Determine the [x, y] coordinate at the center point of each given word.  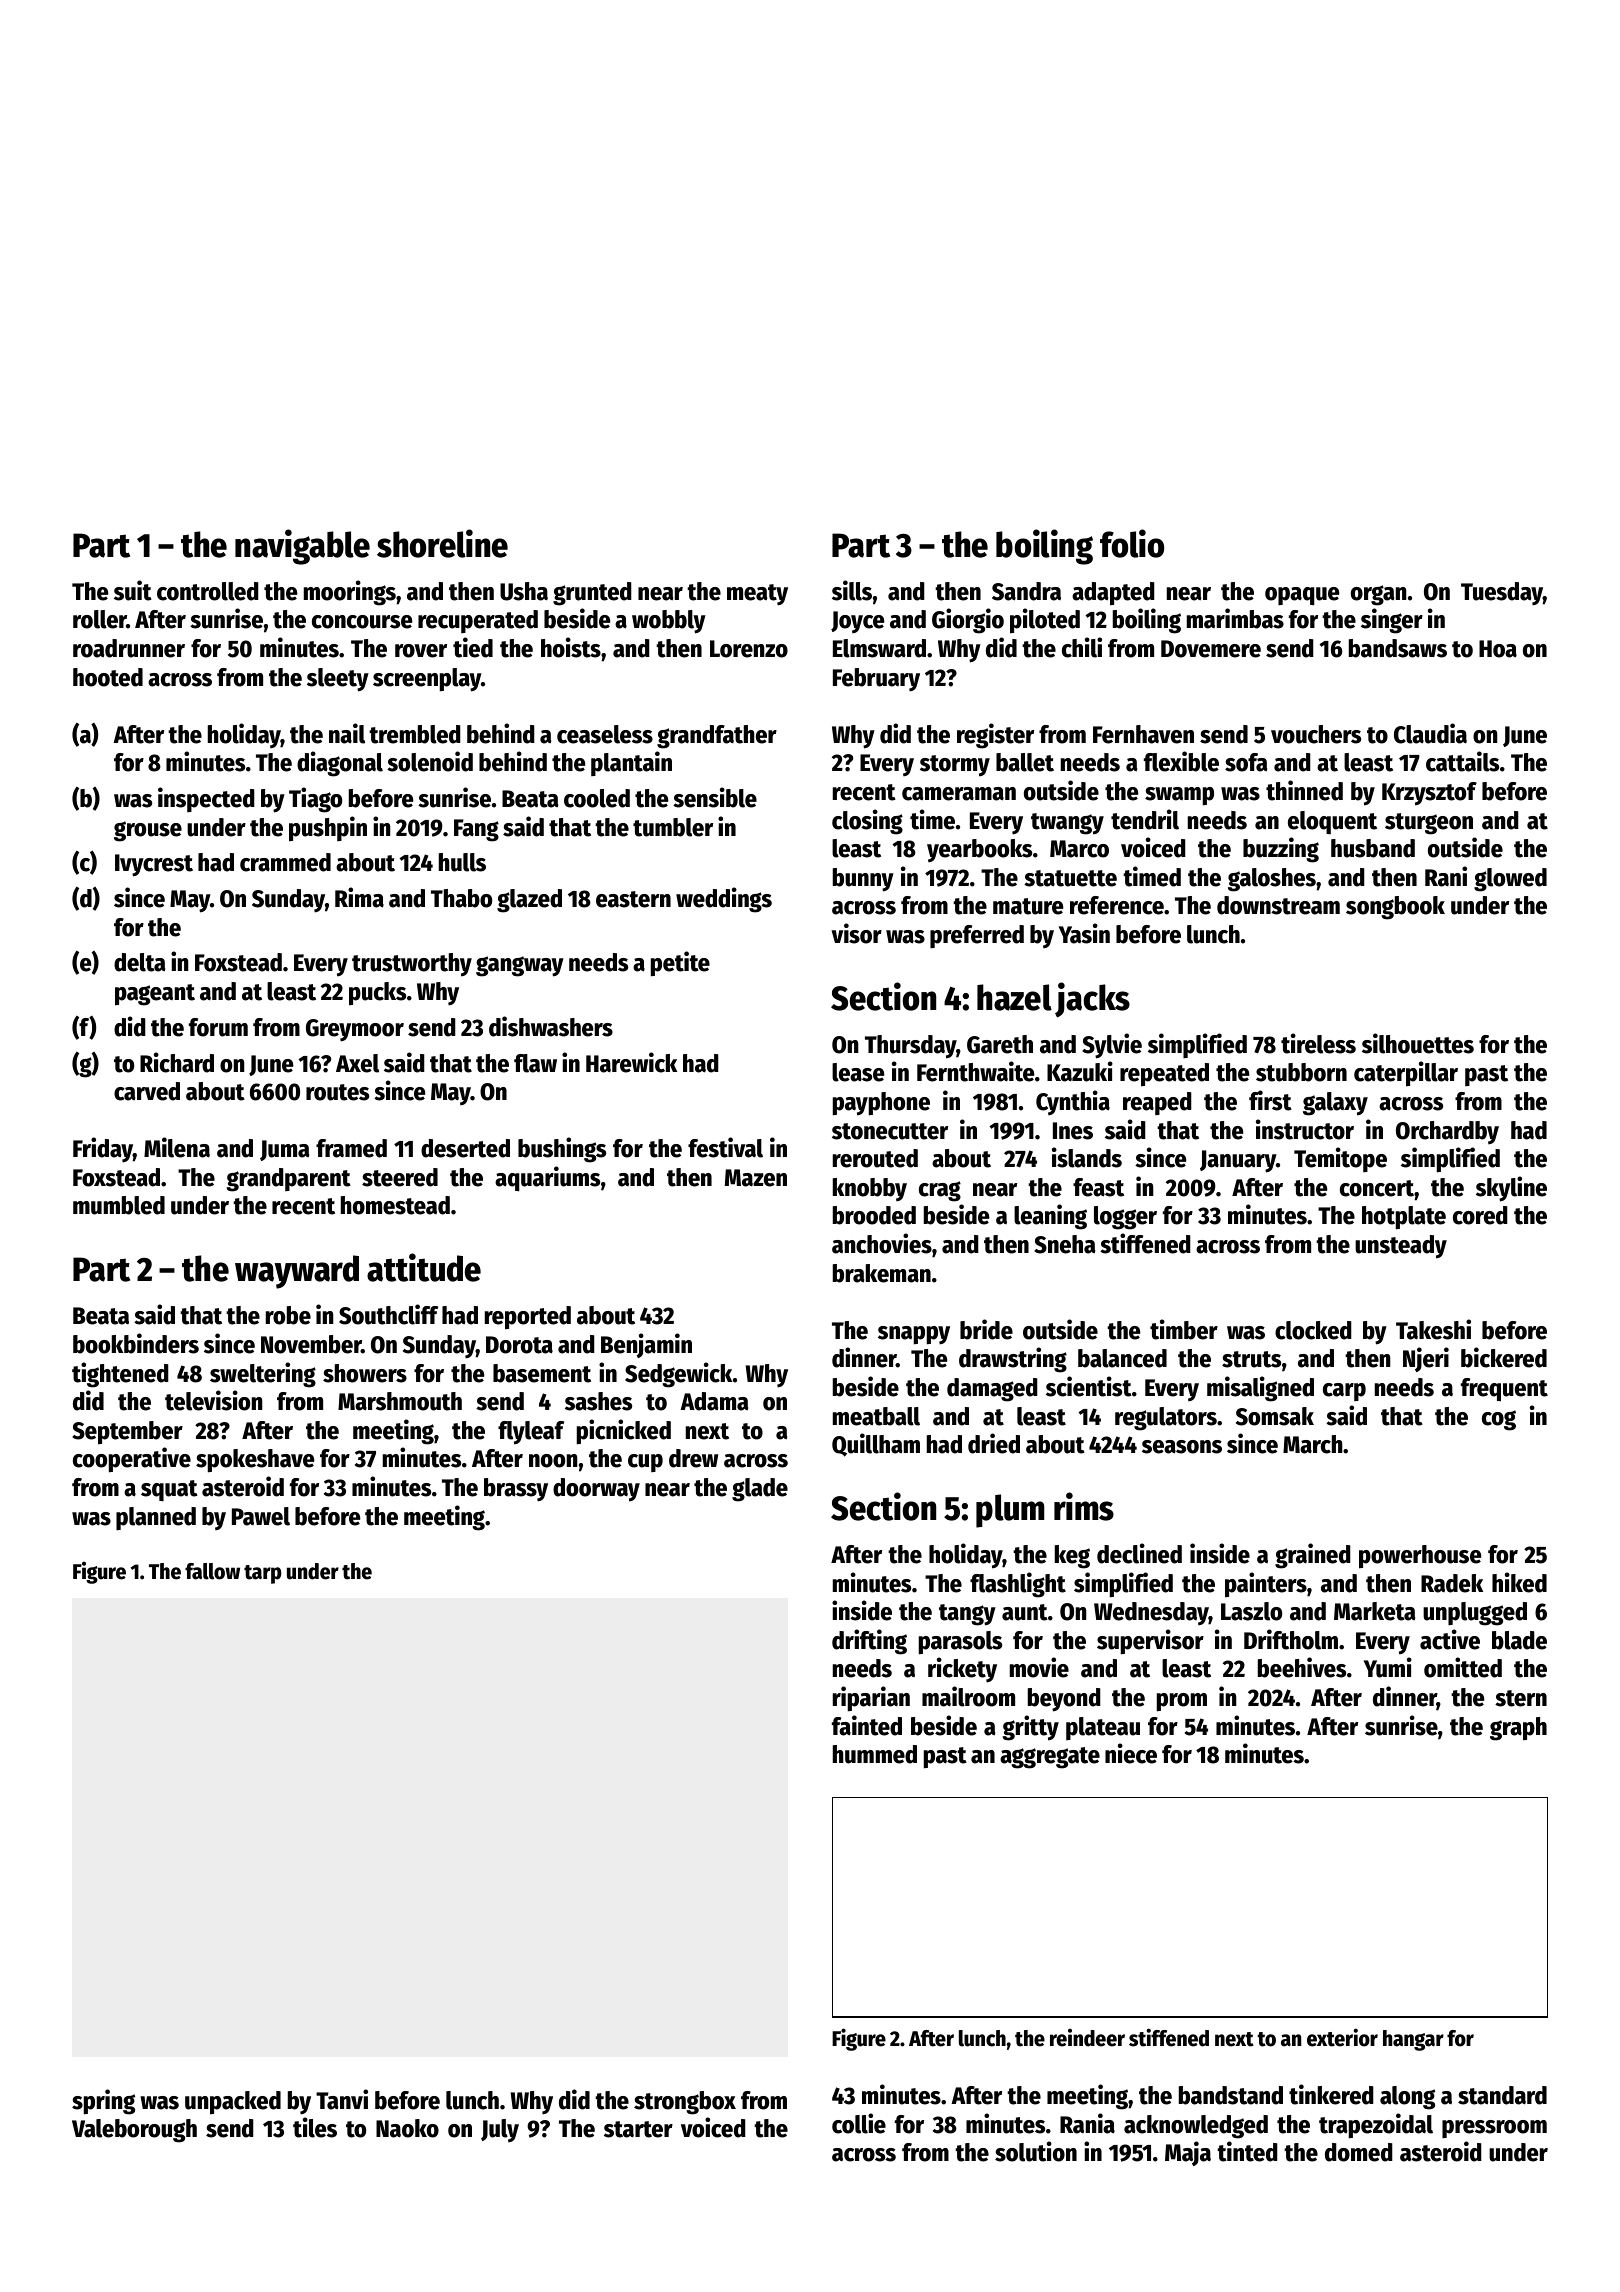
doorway [596, 1490]
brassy [516, 1490]
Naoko [407, 2128]
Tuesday [1502, 594]
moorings [350, 593]
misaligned [1260, 1389]
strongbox [685, 2103]
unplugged [1475, 1614]
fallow [212, 1571]
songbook [1395, 908]
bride [986, 1329]
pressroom [1494, 2129]
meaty [757, 595]
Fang [476, 830]
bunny [863, 880]
